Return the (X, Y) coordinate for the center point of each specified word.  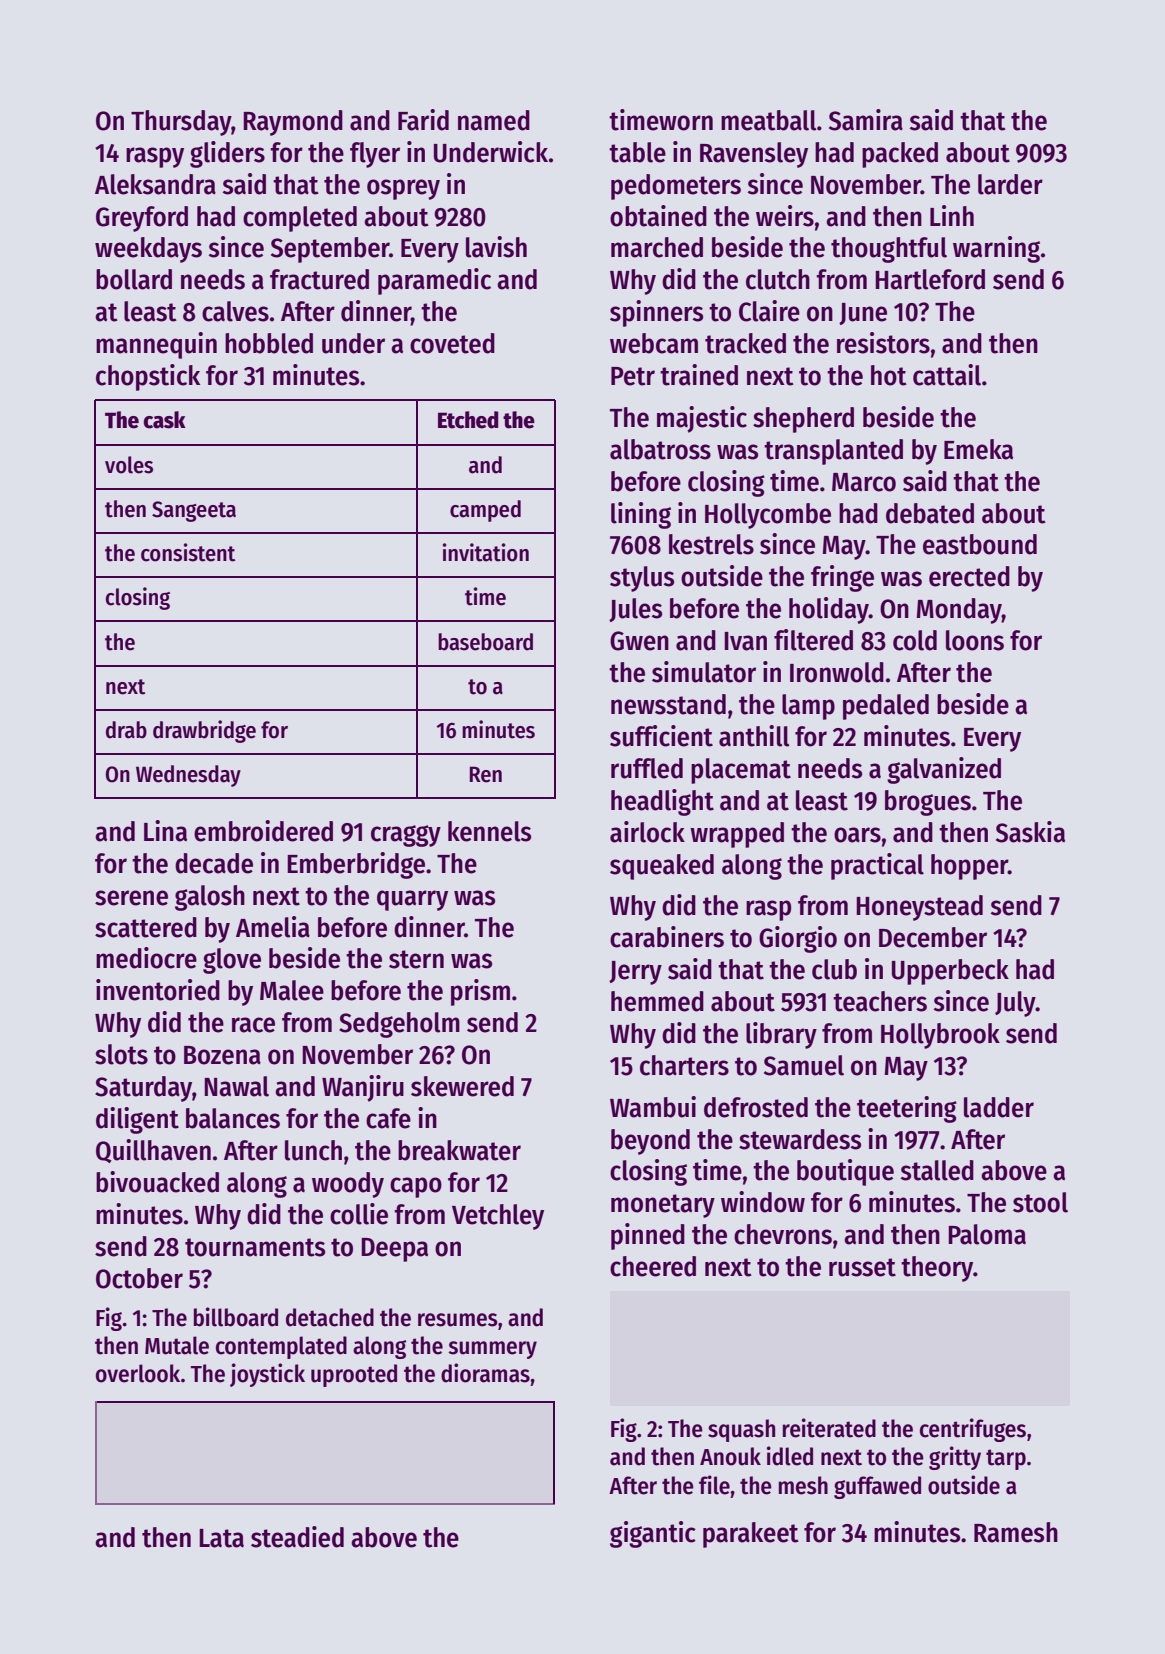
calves (235, 311)
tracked (745, 343)
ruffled (647, 768)
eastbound (980, 544)
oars (857, 835)
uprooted (354, 1375)
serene (131, 898)
